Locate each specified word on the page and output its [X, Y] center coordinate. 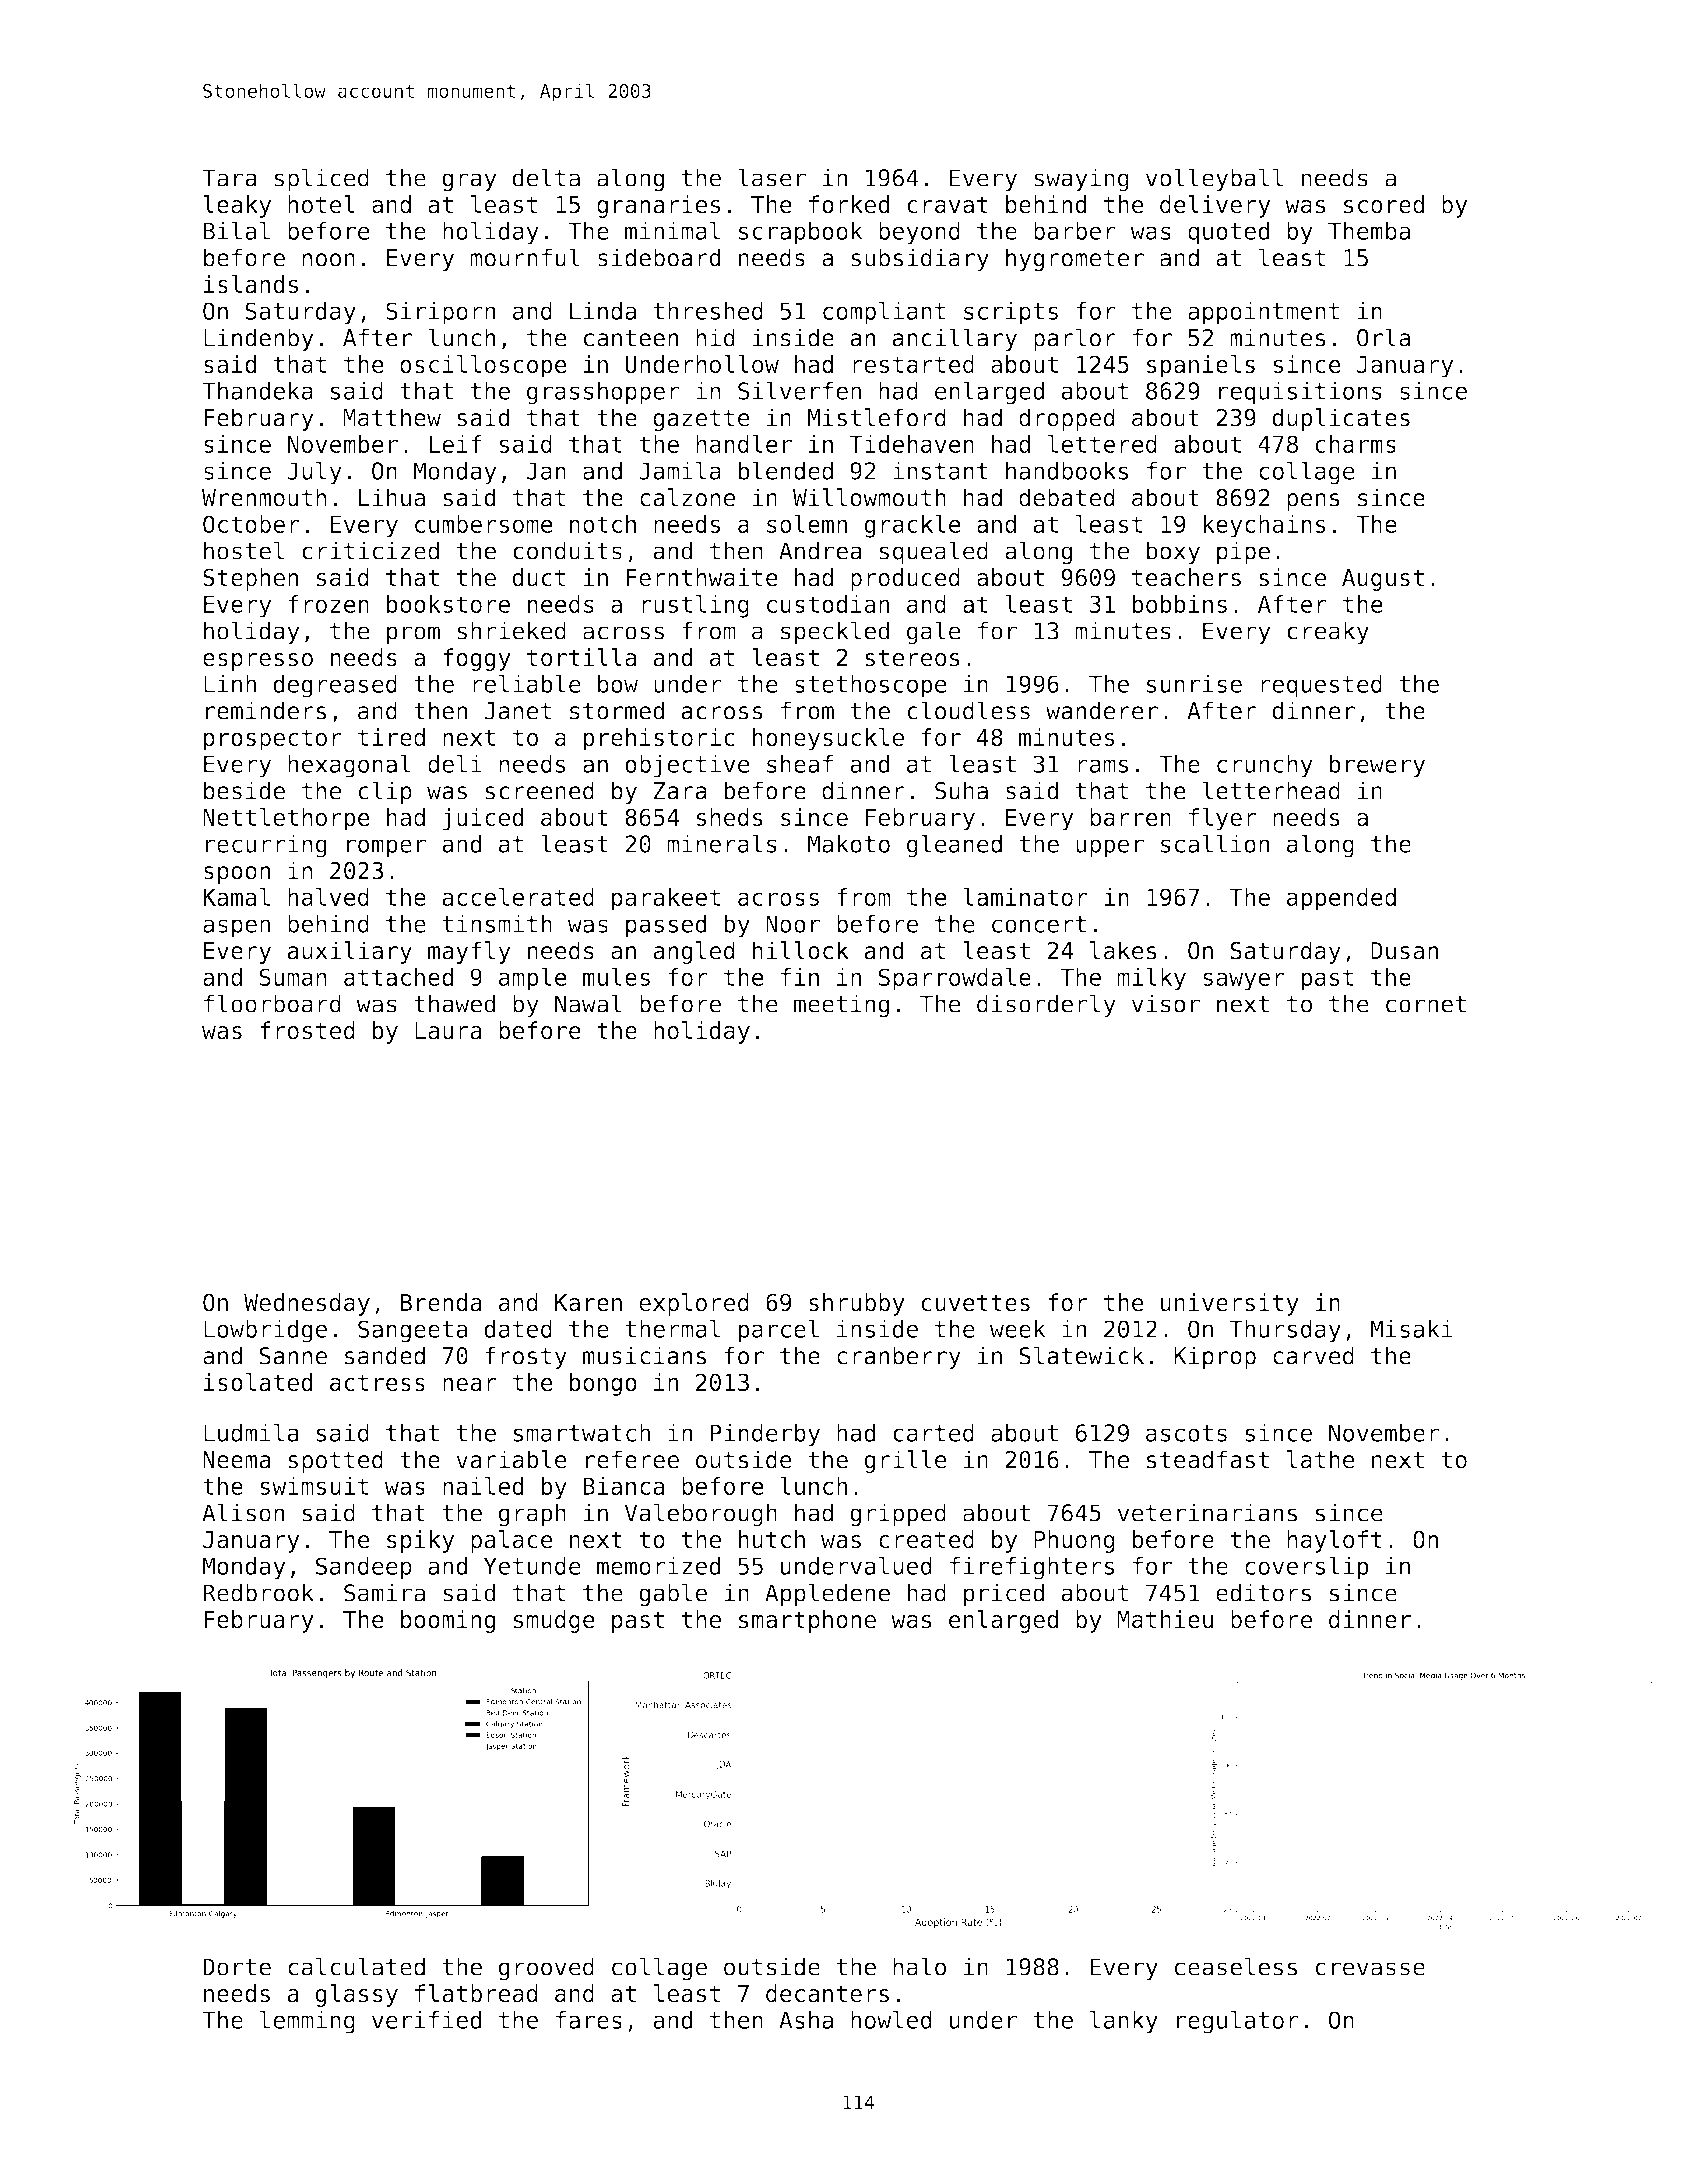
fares [589, 2020]
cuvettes [975, 1303]
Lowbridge [265, 1331]
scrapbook [801, 233]
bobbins [1180, 604]
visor [1166, 1003]
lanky [1124, 2022]
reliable [527, 683]
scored [1384, 204]
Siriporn [440, 313]
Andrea [820, 550]
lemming [307, 2022]
